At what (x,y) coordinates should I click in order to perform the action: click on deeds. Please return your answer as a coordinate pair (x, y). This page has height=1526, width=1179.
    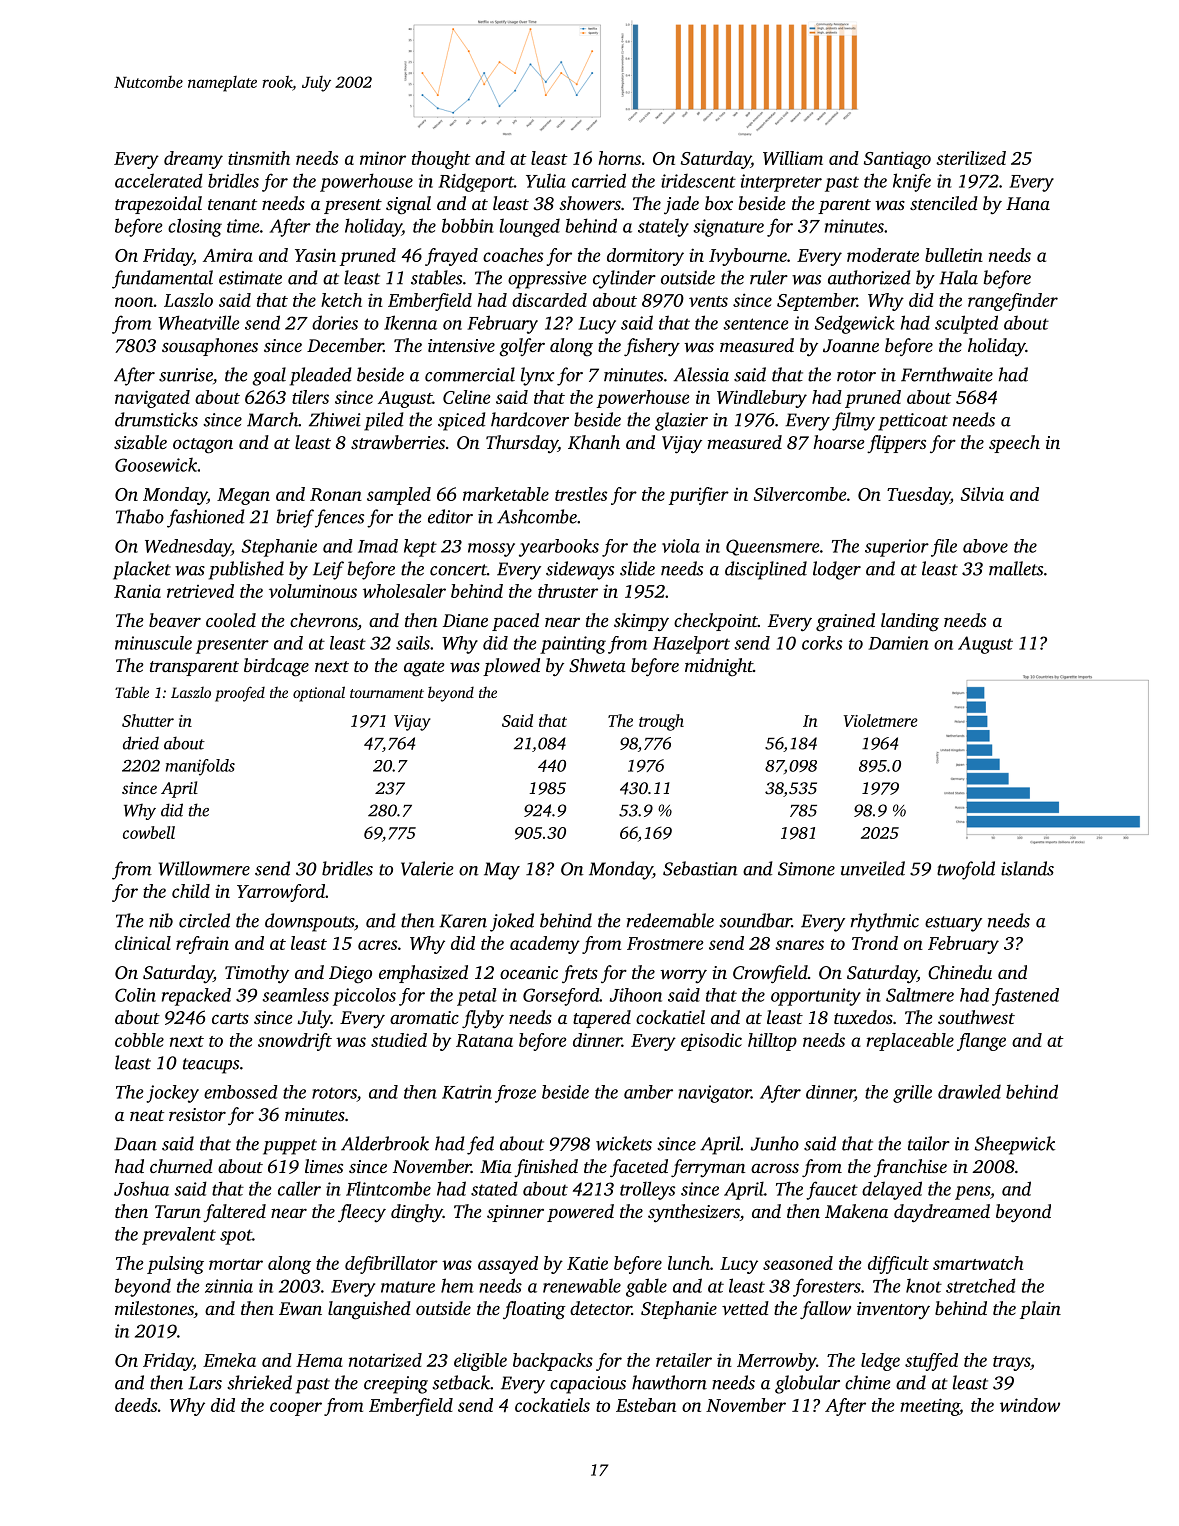
    Looking at the image, I should click on (136, 1405).
